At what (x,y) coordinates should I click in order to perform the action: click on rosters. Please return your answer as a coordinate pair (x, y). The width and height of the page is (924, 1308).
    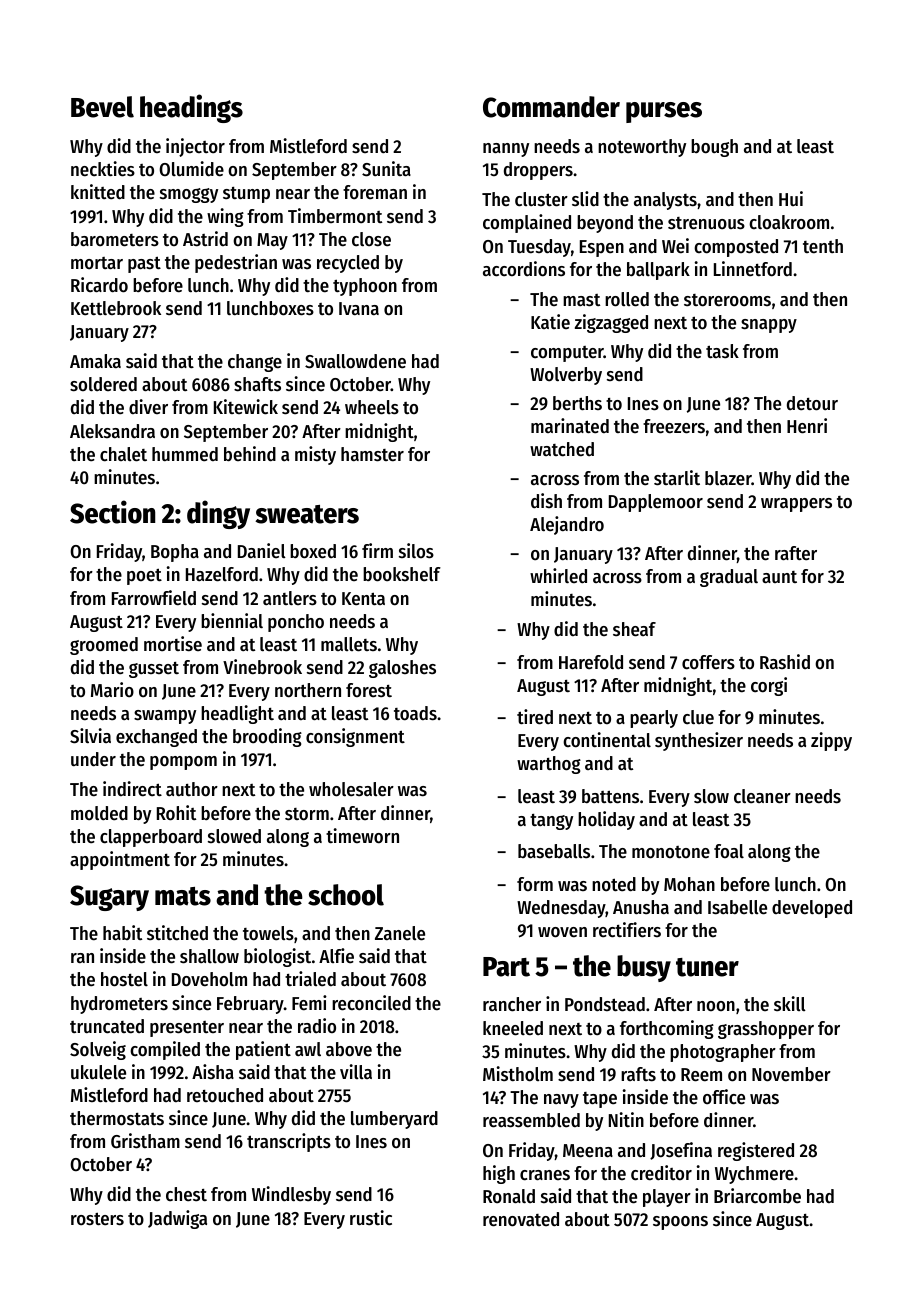
    Looking at the image, I should click on (97, 1219).
